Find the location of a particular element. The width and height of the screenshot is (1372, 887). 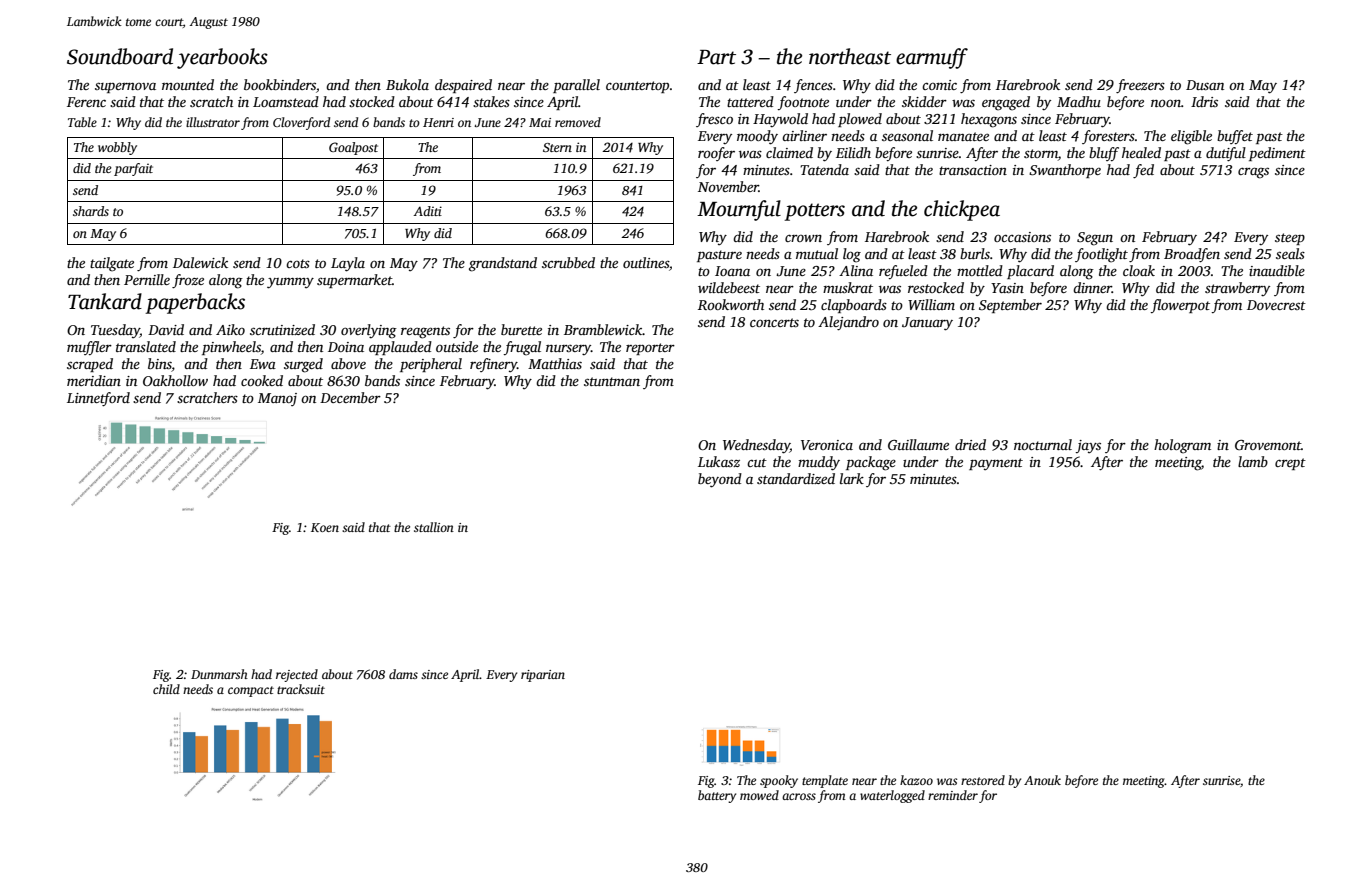

Aditi is located at coordinates (427, 211).
